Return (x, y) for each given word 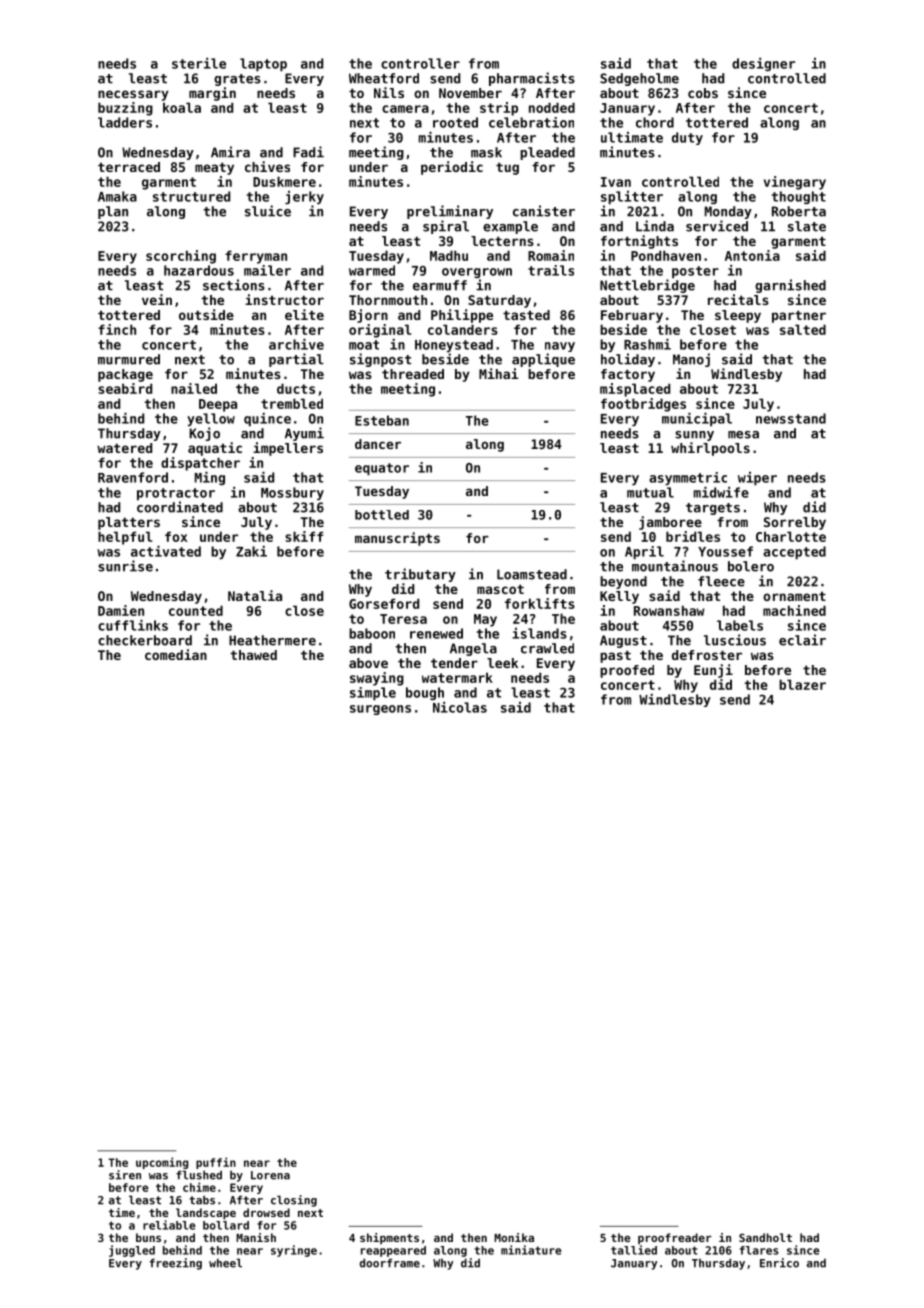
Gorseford (384, 603)
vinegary (795, 183)
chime (199, 1187)
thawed (253, 655)
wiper (757, 479)
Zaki (251, 551)
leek (502, 663)
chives (267, 166)
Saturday (499, 301)
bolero (751, 566)
